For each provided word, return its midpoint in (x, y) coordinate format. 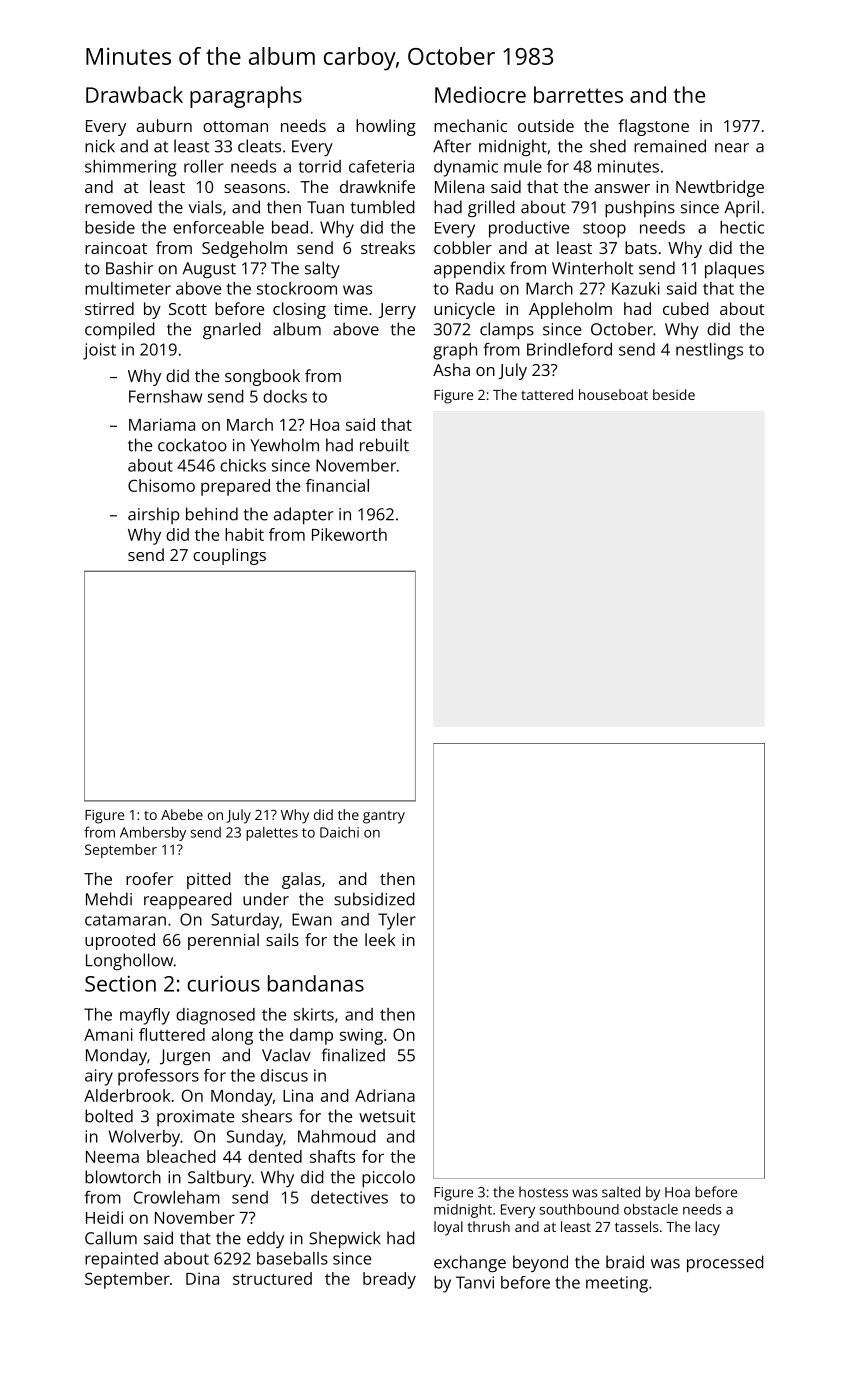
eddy (265, 1239)
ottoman (235, 126)
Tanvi (475, 1282)
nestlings (709, 351)
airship (153, 515)
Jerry (397, 311)
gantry (384, 817)
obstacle (651, 1209)
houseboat (613, 394)
